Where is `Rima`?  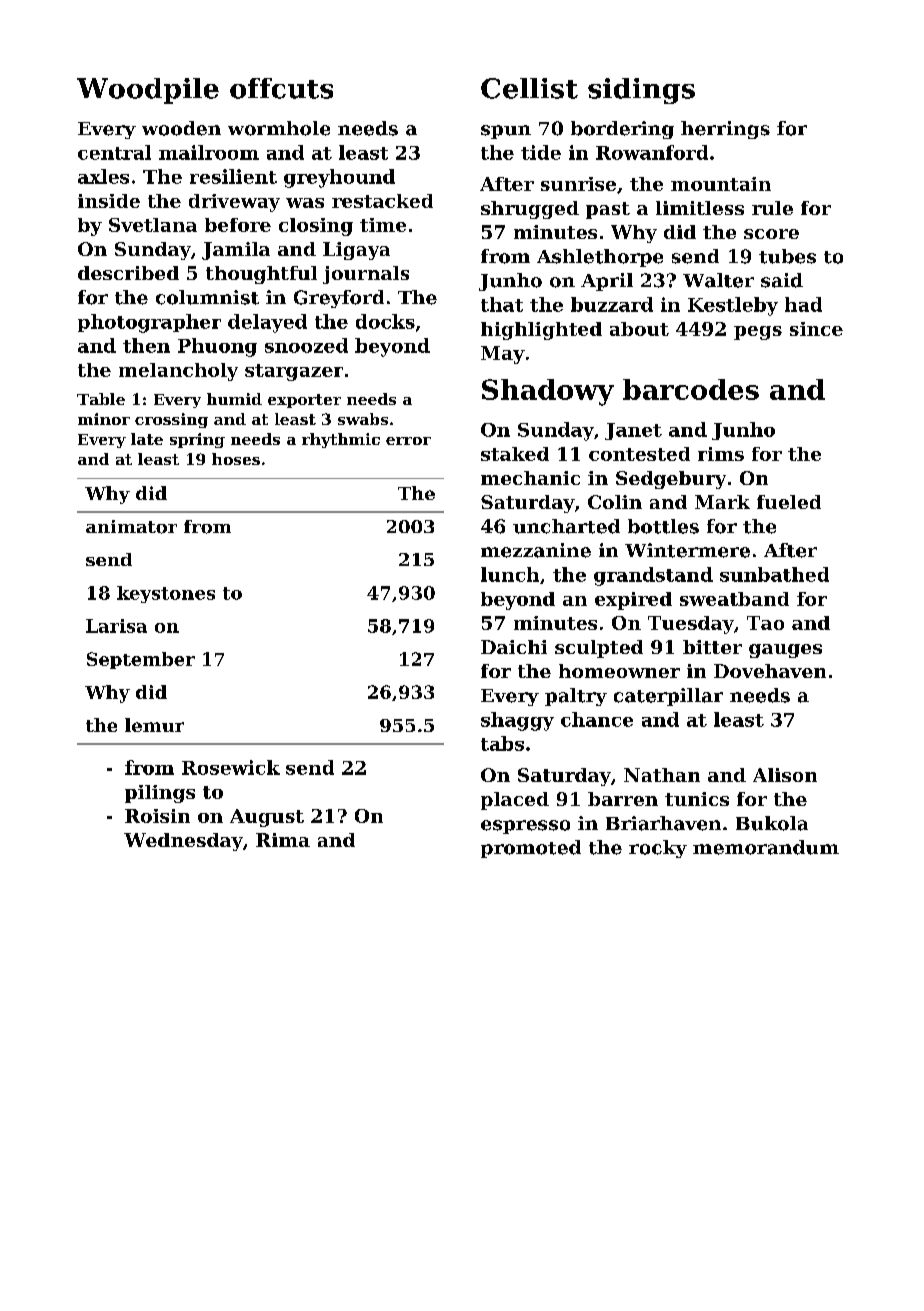
Rima is located at coordinates (283, 840).
